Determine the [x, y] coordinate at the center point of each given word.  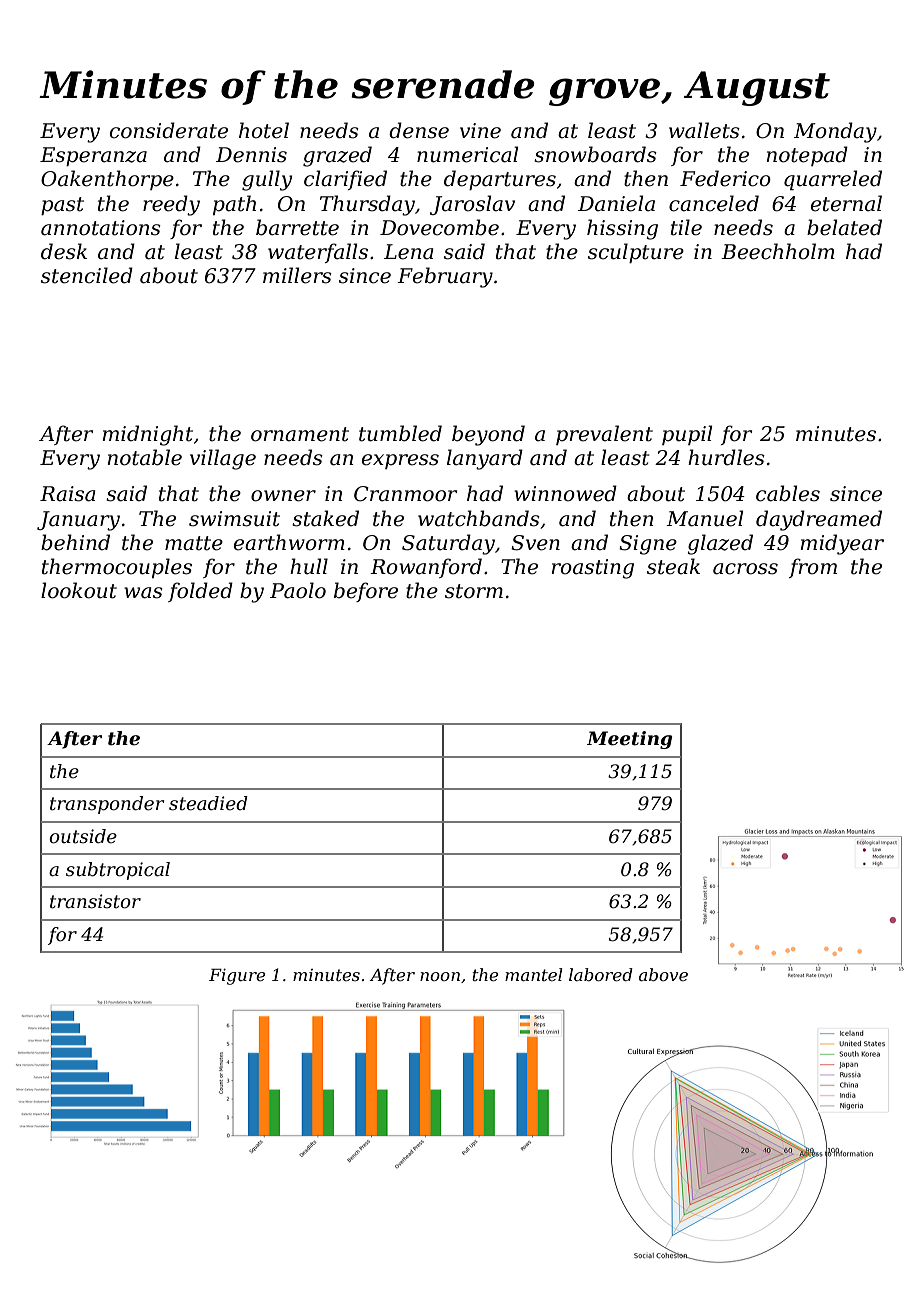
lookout [79, 590]
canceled [714, 203]
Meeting [629, 740]
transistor [95, 901]
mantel [533, 974]
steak [673, 566]
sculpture [636, 253]
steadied [208, 803]
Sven [535, 543]
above [663, 974]
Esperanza [93, 156]
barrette [297, 227]
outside [83, 836]
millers [297, 275]
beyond [488, 435]
